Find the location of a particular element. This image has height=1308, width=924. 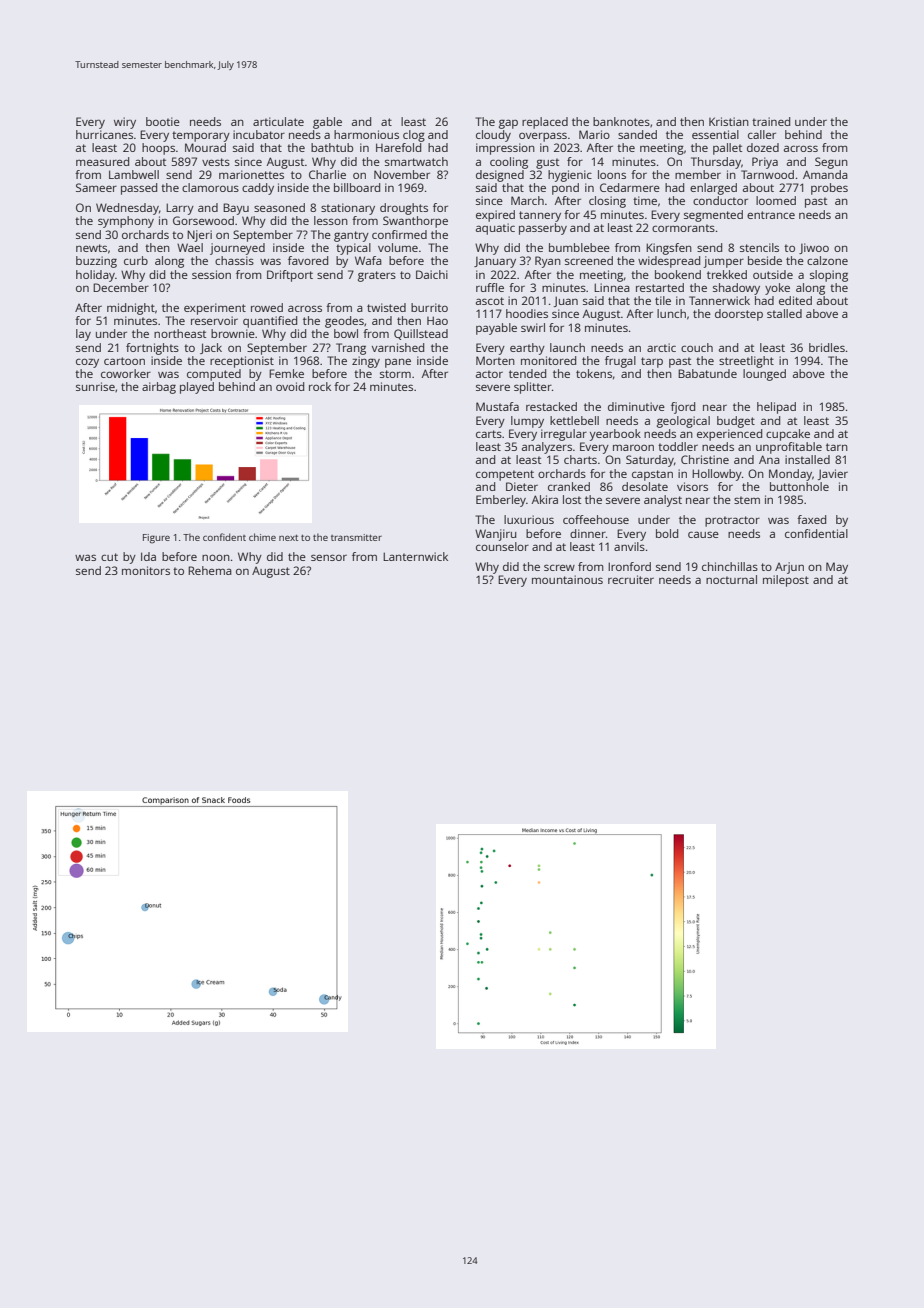

lunch is located at coordinates (671, 313).
